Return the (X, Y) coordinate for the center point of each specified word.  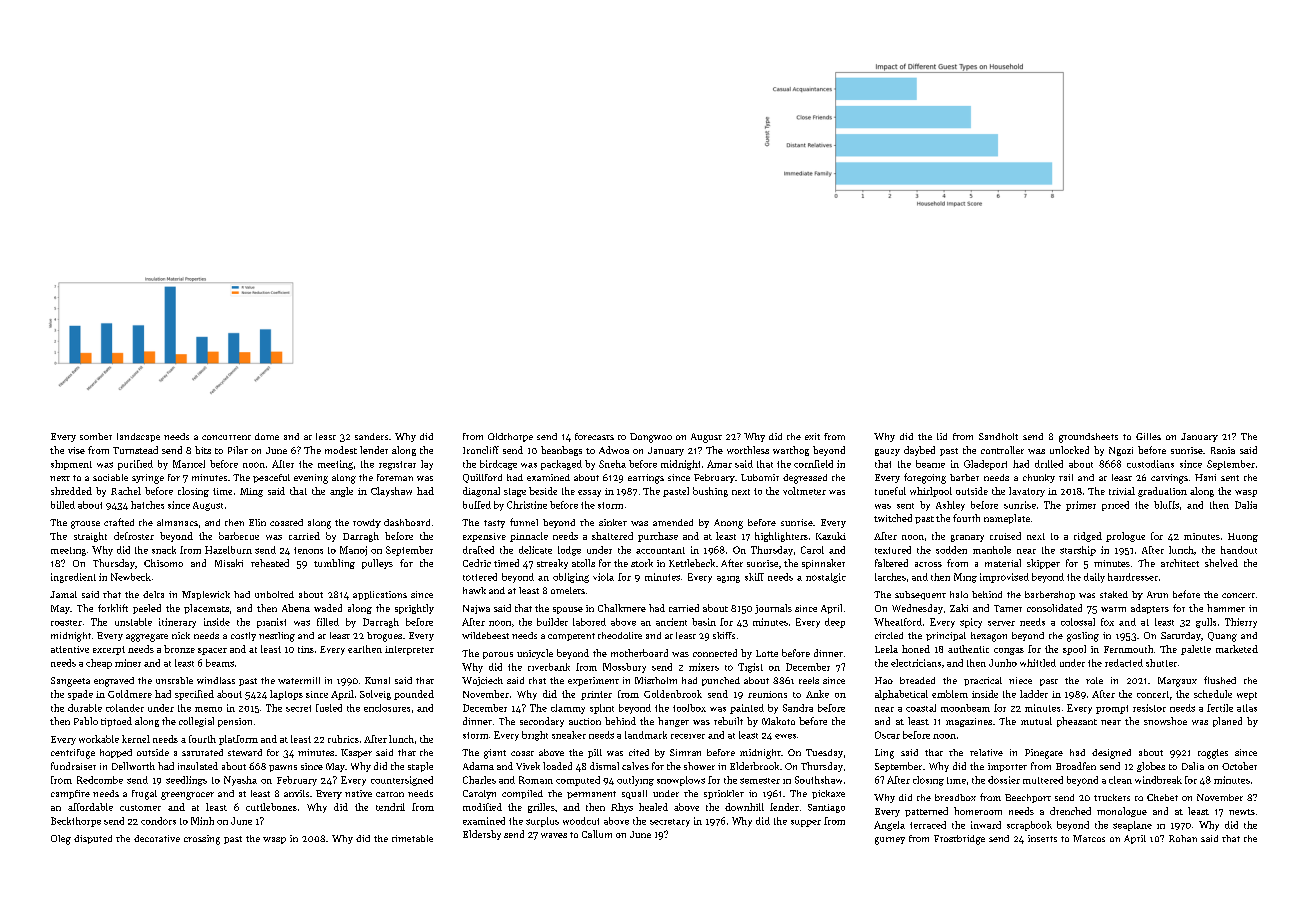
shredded (71, 491)
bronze (179, 649)
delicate (535, 550)
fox (1107, 622)
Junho (1003, 663)
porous (498, 655)
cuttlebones (271, 807)
